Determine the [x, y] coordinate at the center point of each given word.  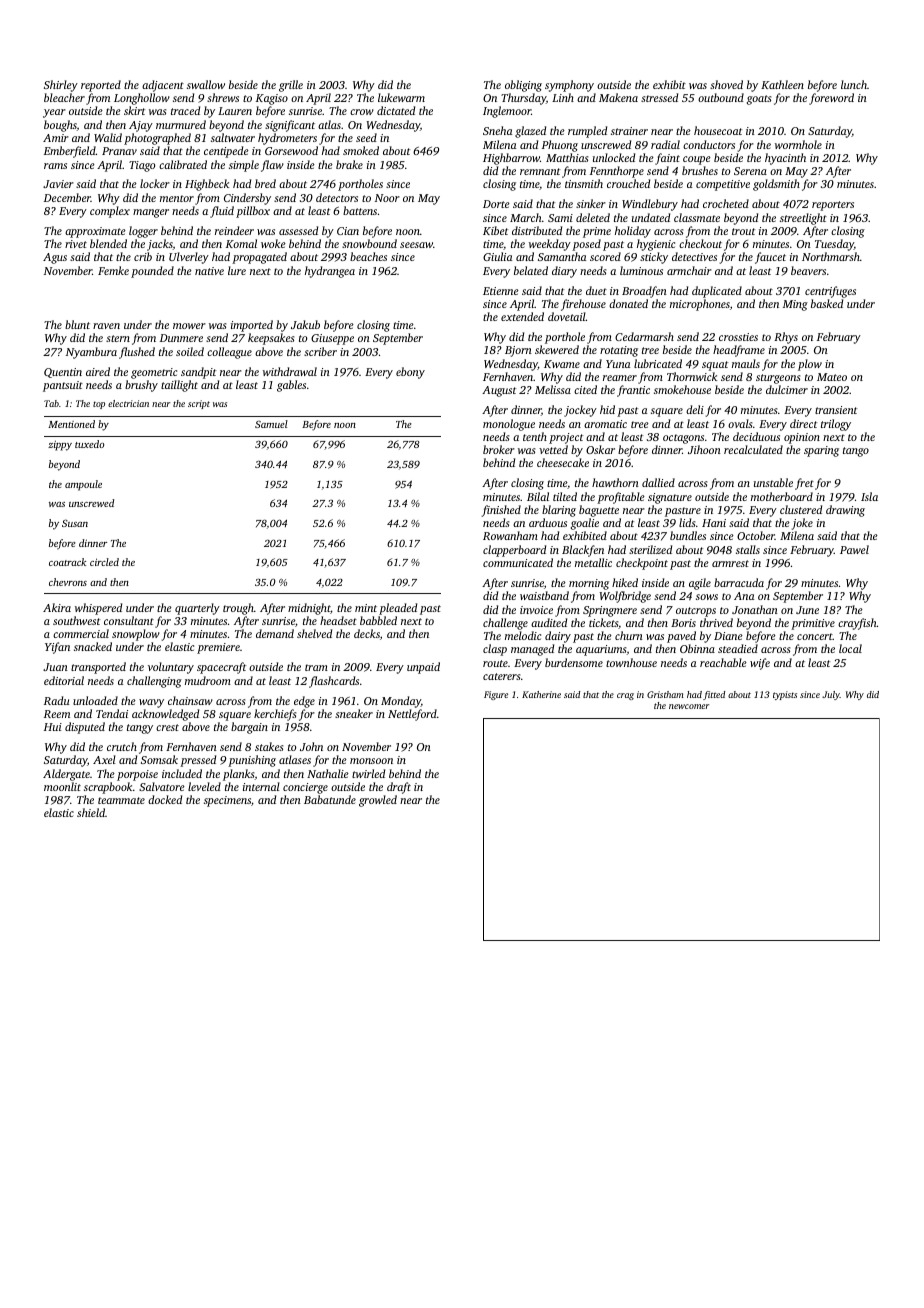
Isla [869, 496]
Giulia [497, 256]
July [831, 695]
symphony [569, 86]
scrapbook [108, 788]
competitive [723, 185]
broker [499, 449]
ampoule [83, 485]
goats [759, 100]
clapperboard [514, 551]
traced [185, 110]
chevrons [68, 582]
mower [189, 326]
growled [378, 801]
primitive [813, 624]
